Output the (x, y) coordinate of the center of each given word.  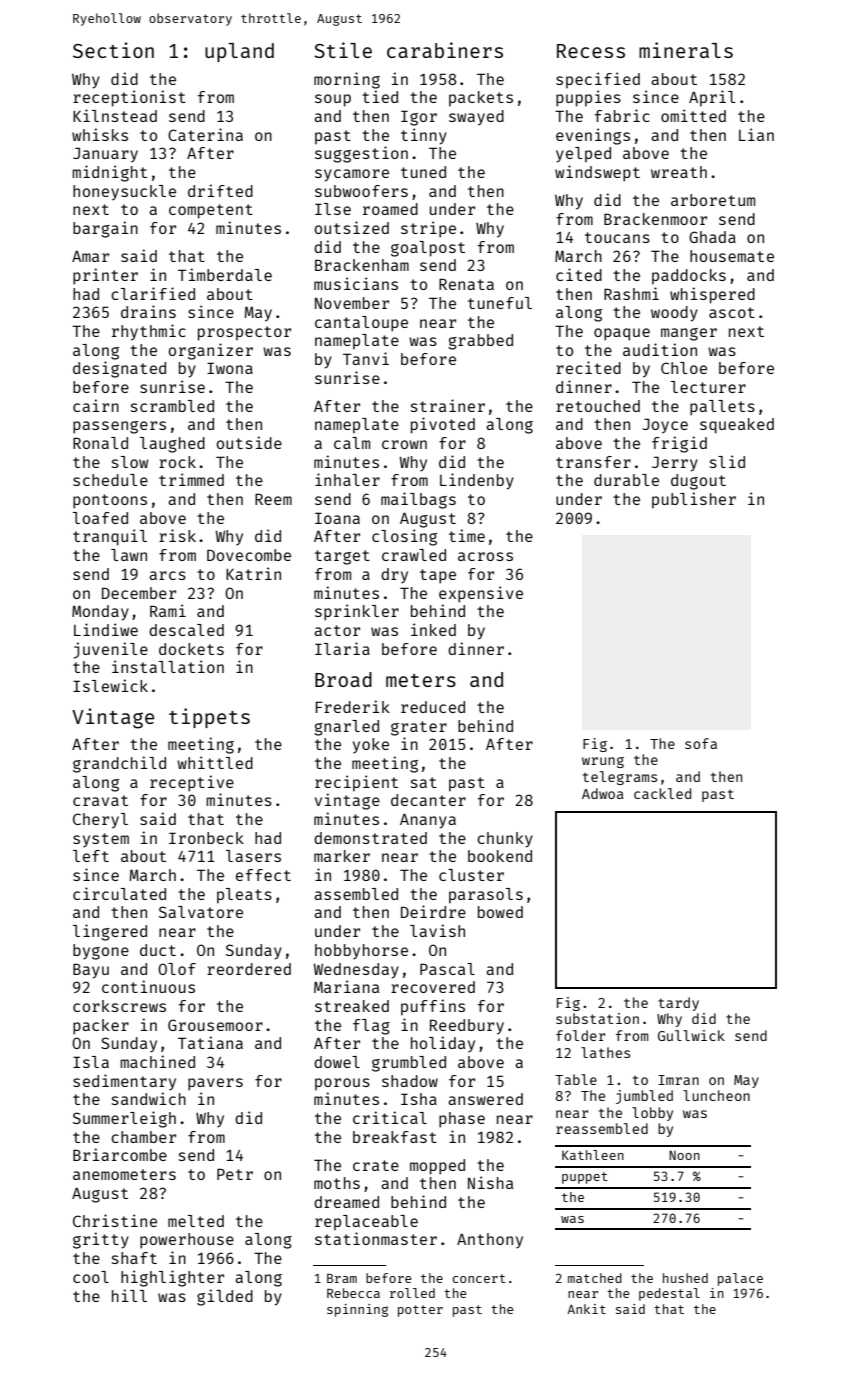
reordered (249, 969)
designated (119, 369)
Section (113, 50)
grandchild (119, 764)
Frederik (353, 706)
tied (380, 96)
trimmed (191, 479)
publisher (694, 500)
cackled (662, 793)
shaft (134, 1258)
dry (394, 576)
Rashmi (631, 293)
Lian (756, 134)
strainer (448, 405)
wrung (603, 762)
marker (342, 856)
